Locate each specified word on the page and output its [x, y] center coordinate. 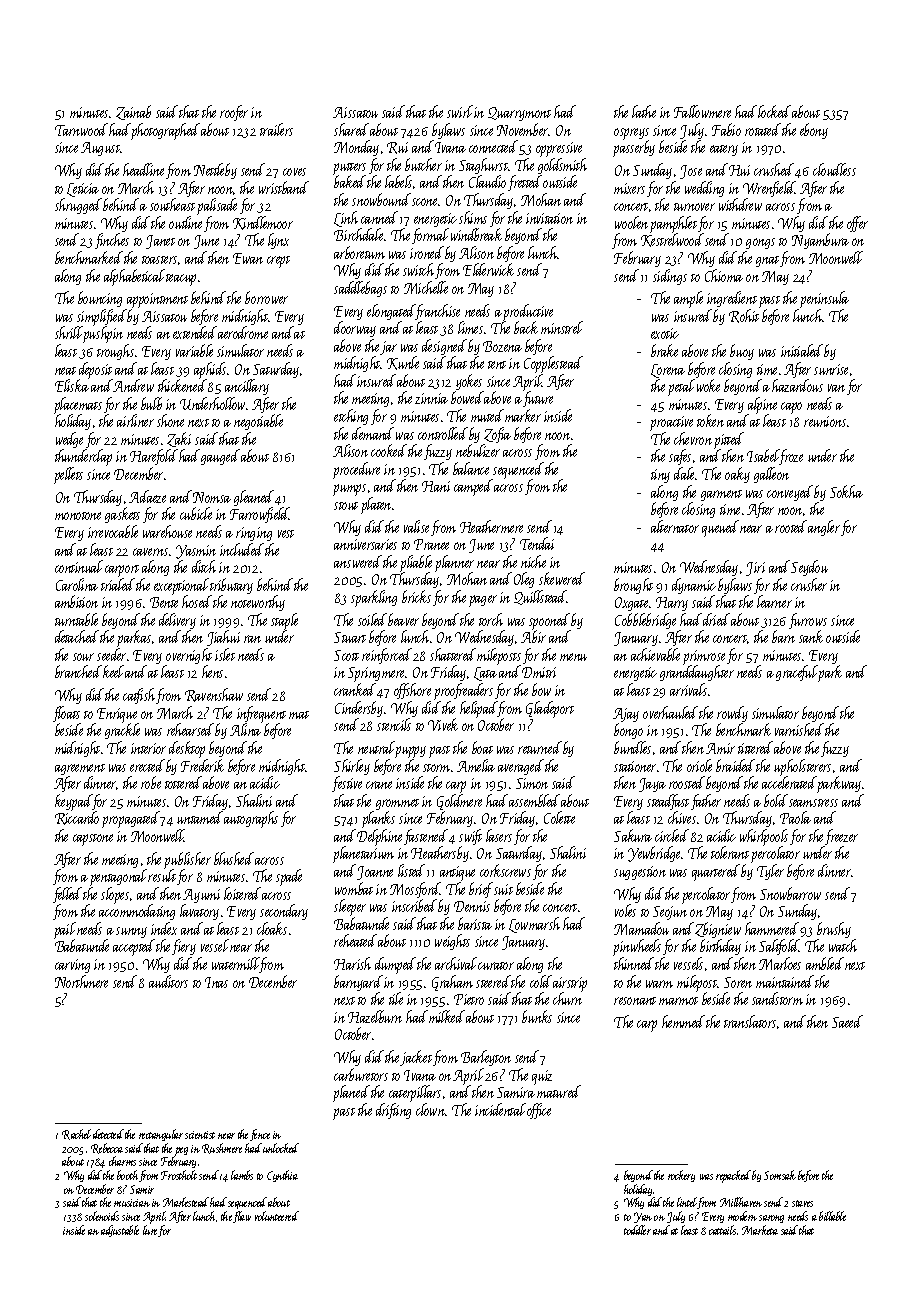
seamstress [813, 803]
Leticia [83, 190]
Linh [346, 219]
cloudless [834, 169]
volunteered [277, 1216]
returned [540, 747]
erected [147, 765]
